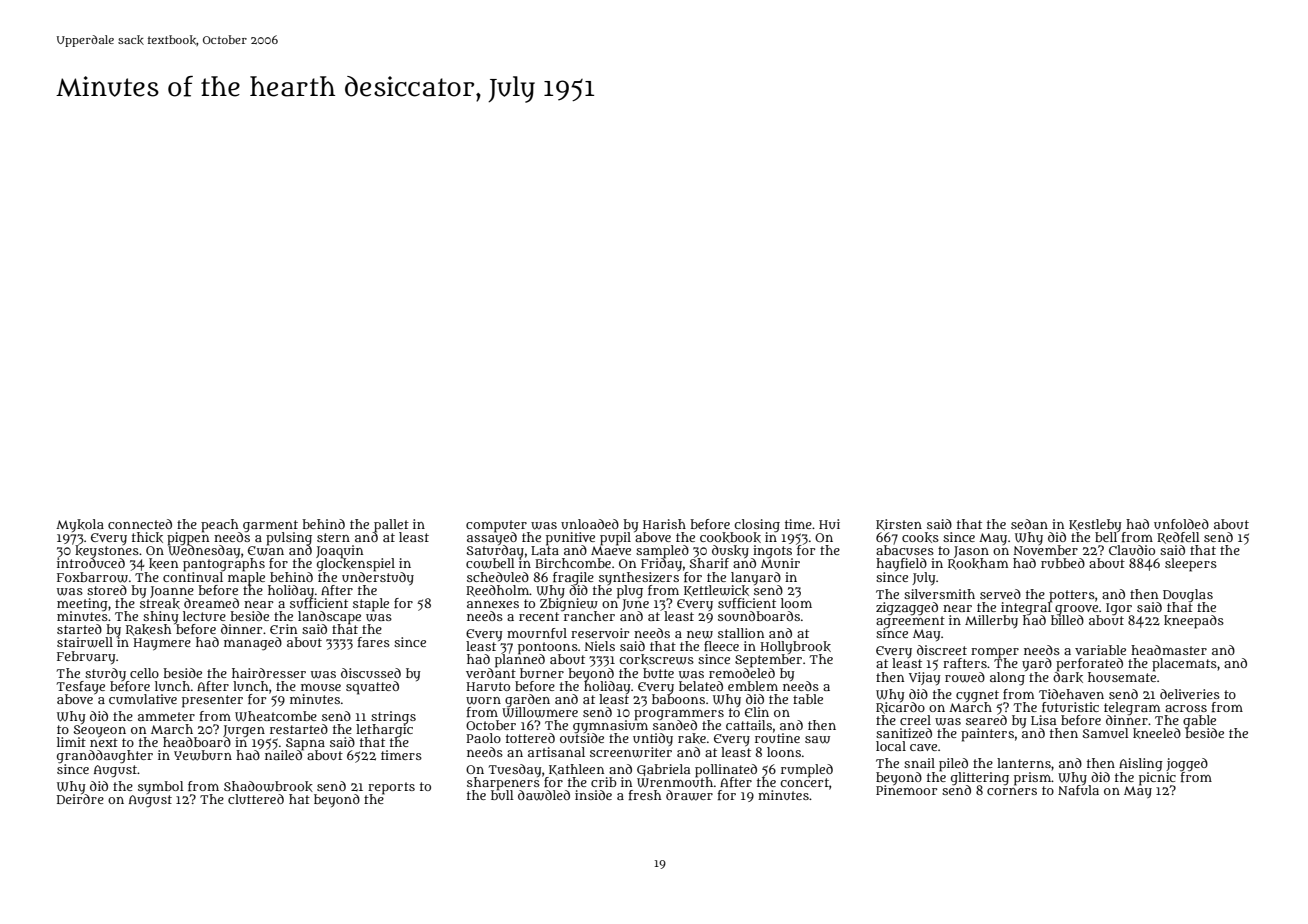 The image size is (1308, 924). I want to click on corners, so click(1012, 791).
